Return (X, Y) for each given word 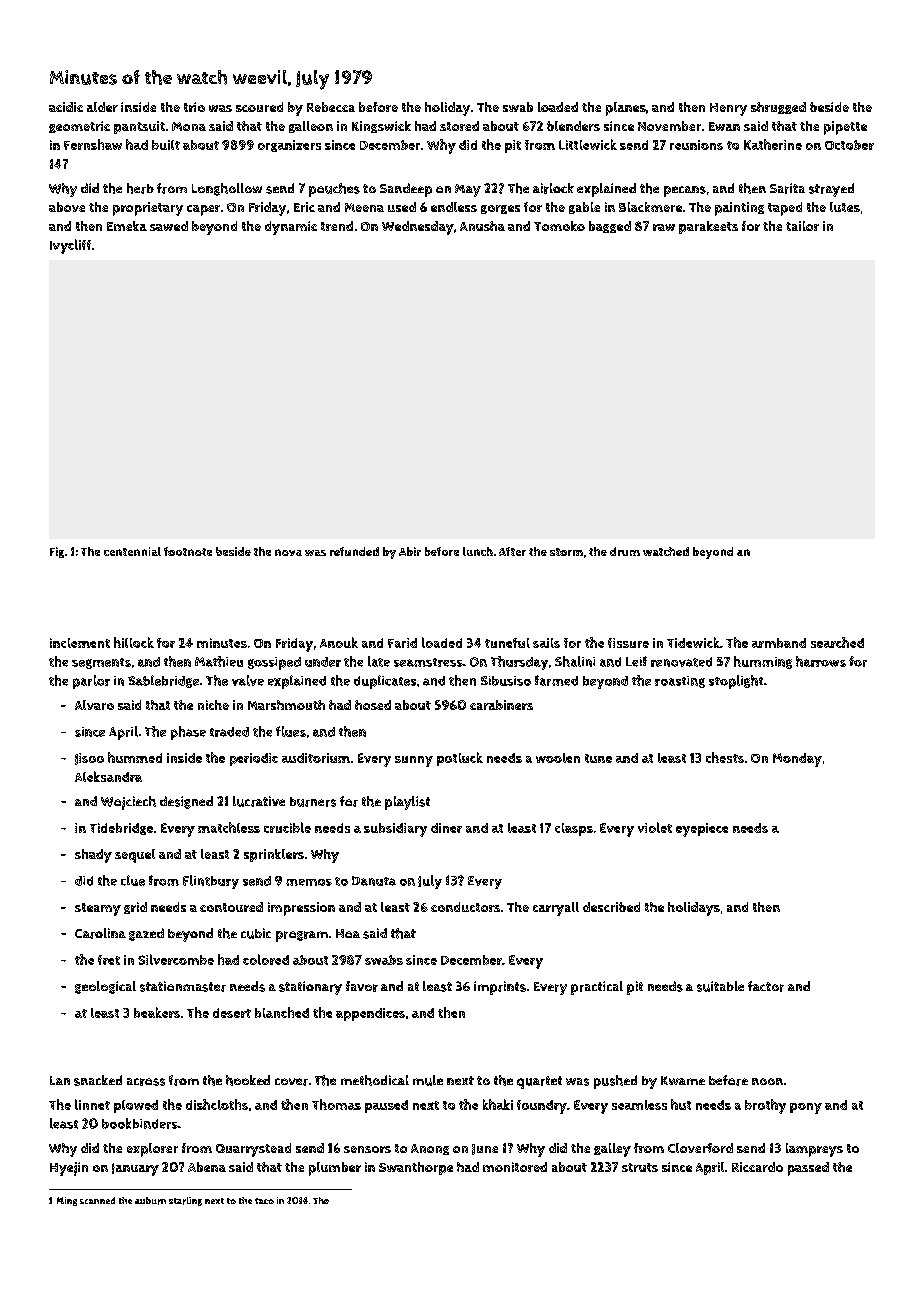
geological (105, 987)
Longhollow (227, 189)
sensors (367, 1149)
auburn (150, 1201)
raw (664, 227)
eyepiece (702, 830)
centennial (132, 551)
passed (808, 1169)
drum (625, 551)
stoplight (736, 682)
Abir (410, 551)
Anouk (339, 642)
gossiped (274, 663)
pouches (334, 190)
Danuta (374, 881)
